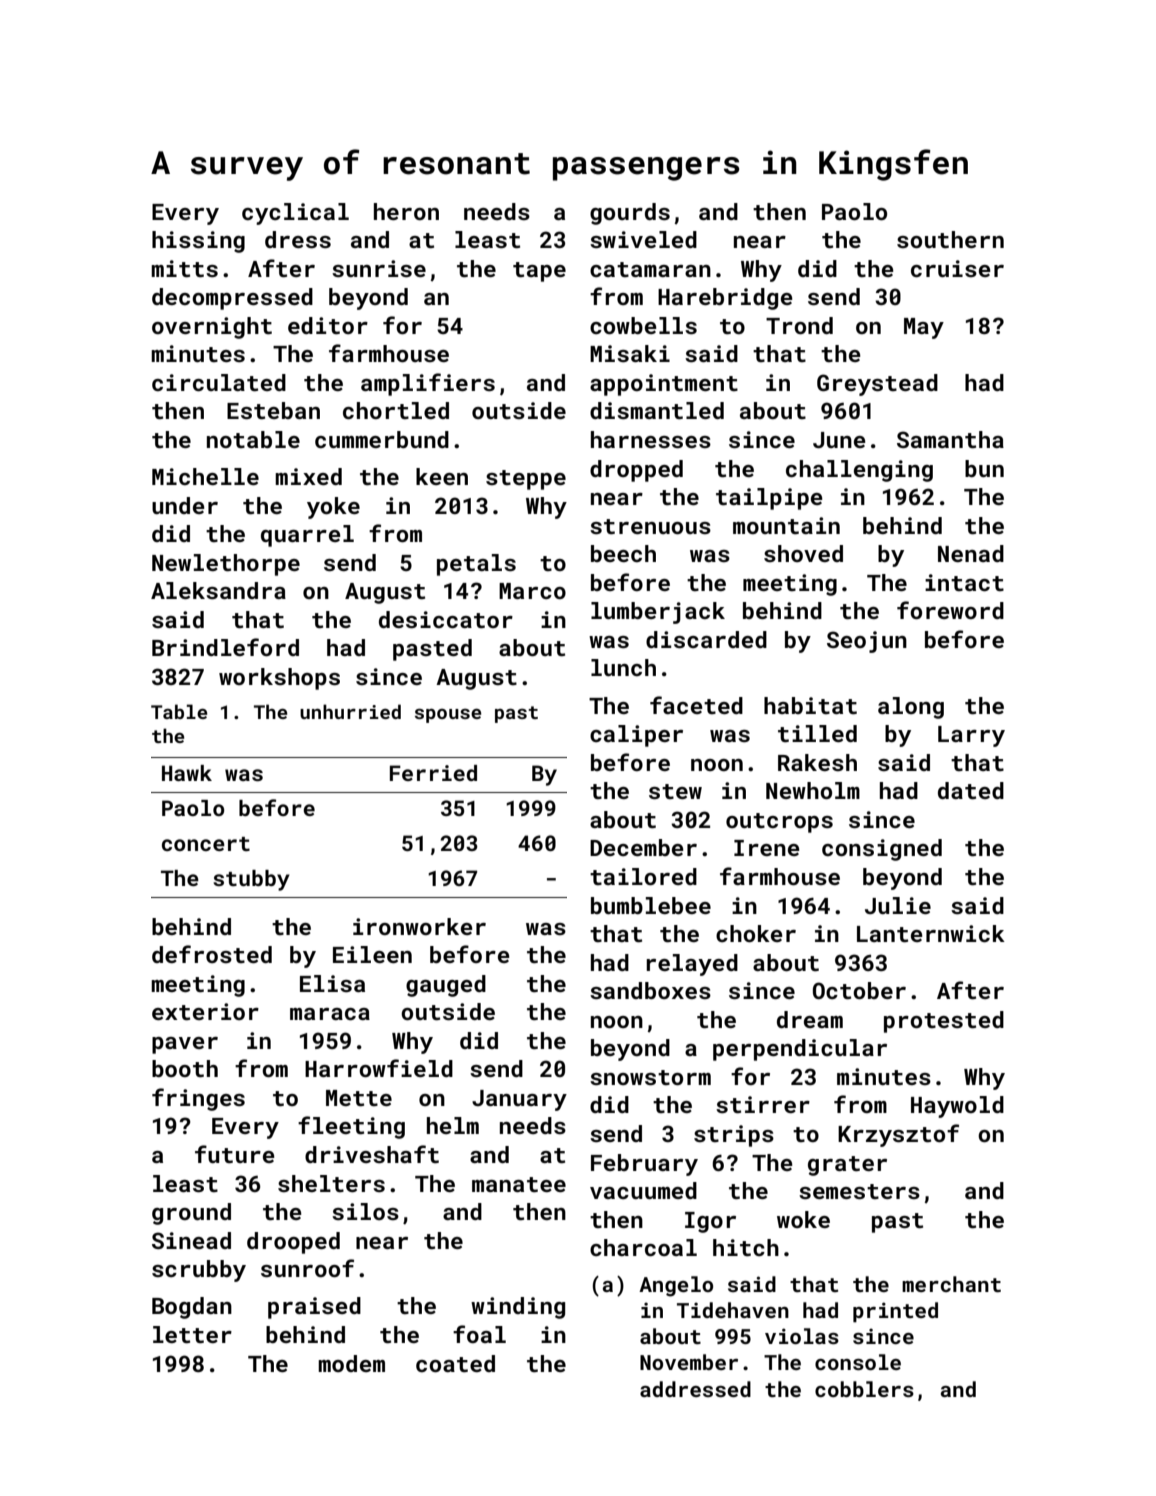  I want to click on lunch, so click(623, 667).
